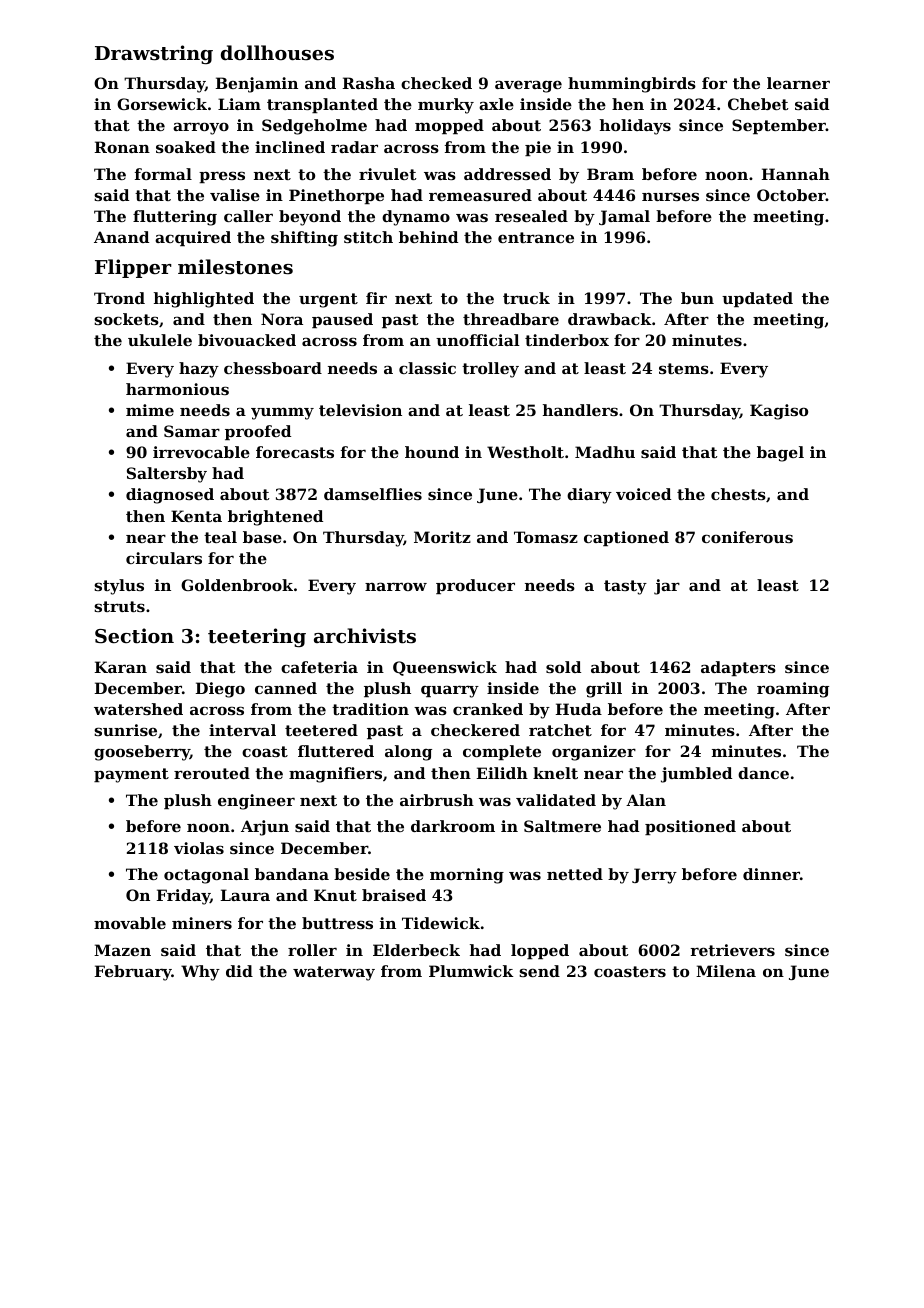  Describe the element at coordinates (798, 83) in the image. I see `learner` at that location.
